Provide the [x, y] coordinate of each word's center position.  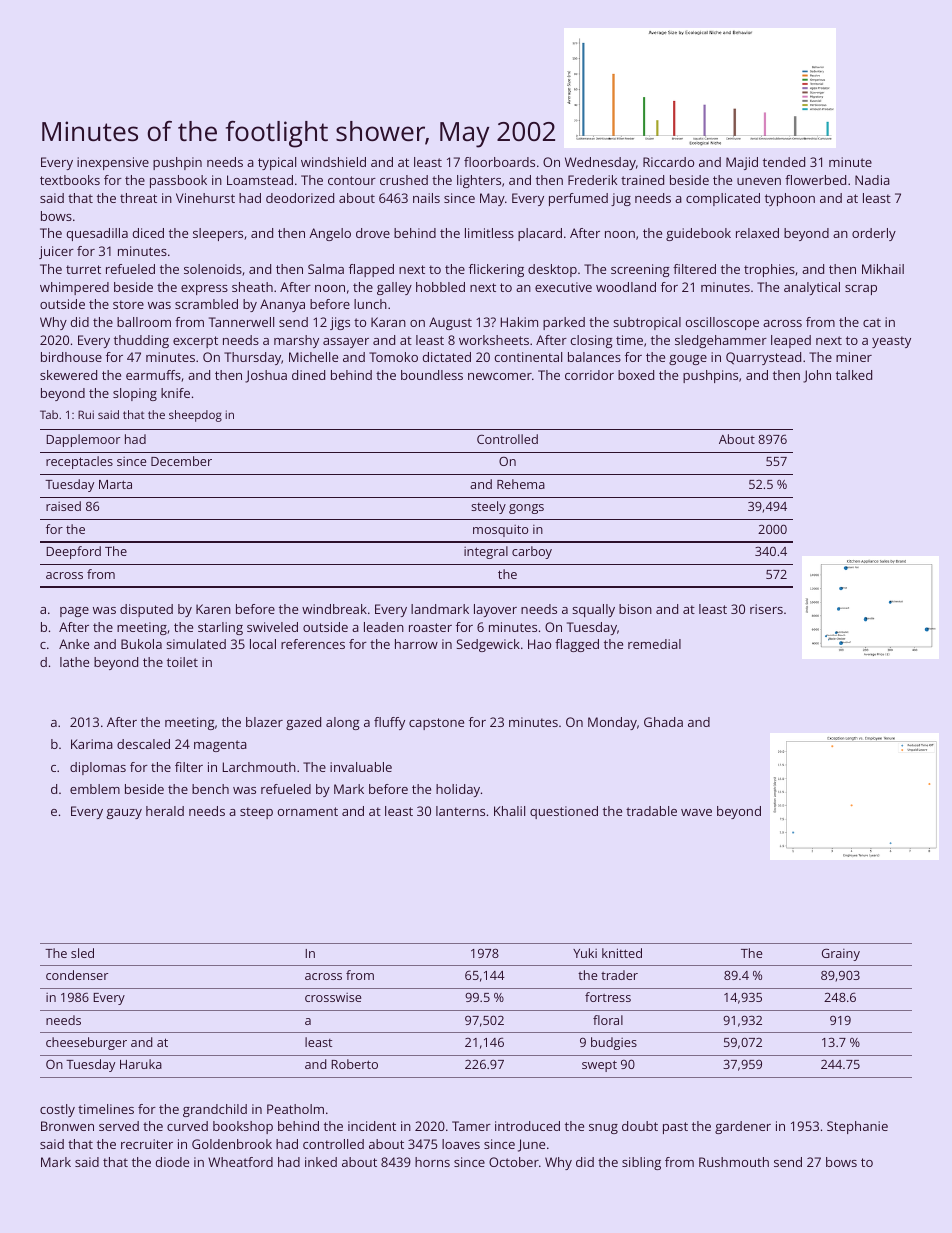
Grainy [841, 954]
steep [256, 813]
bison [635, 609]
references [313, 644]
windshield [333, 162]
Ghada [663, 722]
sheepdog [195, 416]
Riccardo [668, 162]
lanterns [460, 811]
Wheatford [240, 1162]
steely [488, 507]
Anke [74, 644]
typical [277, 163]
